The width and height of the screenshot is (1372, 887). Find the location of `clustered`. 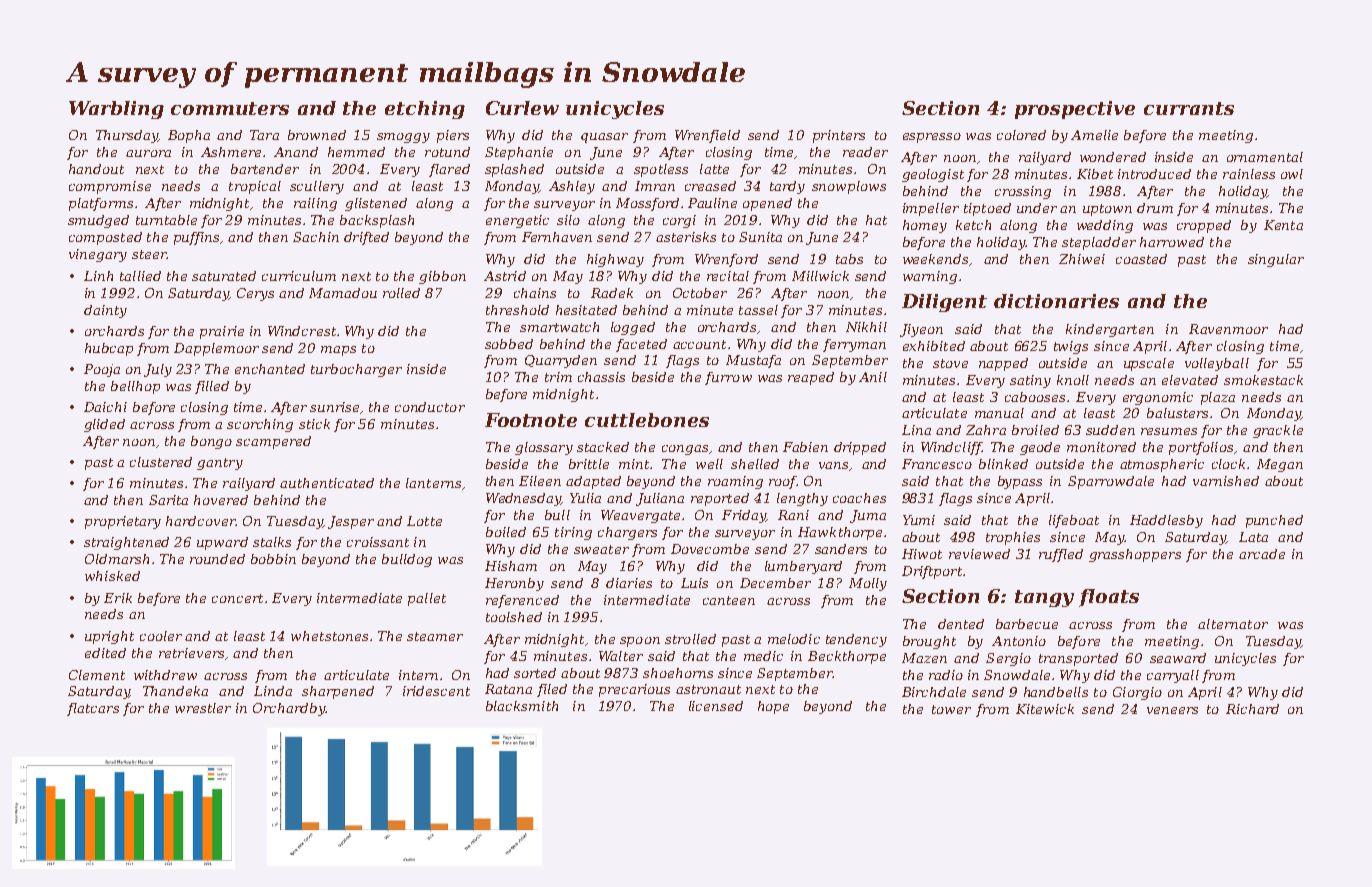

clustered is located at coordinates (161, 462).
